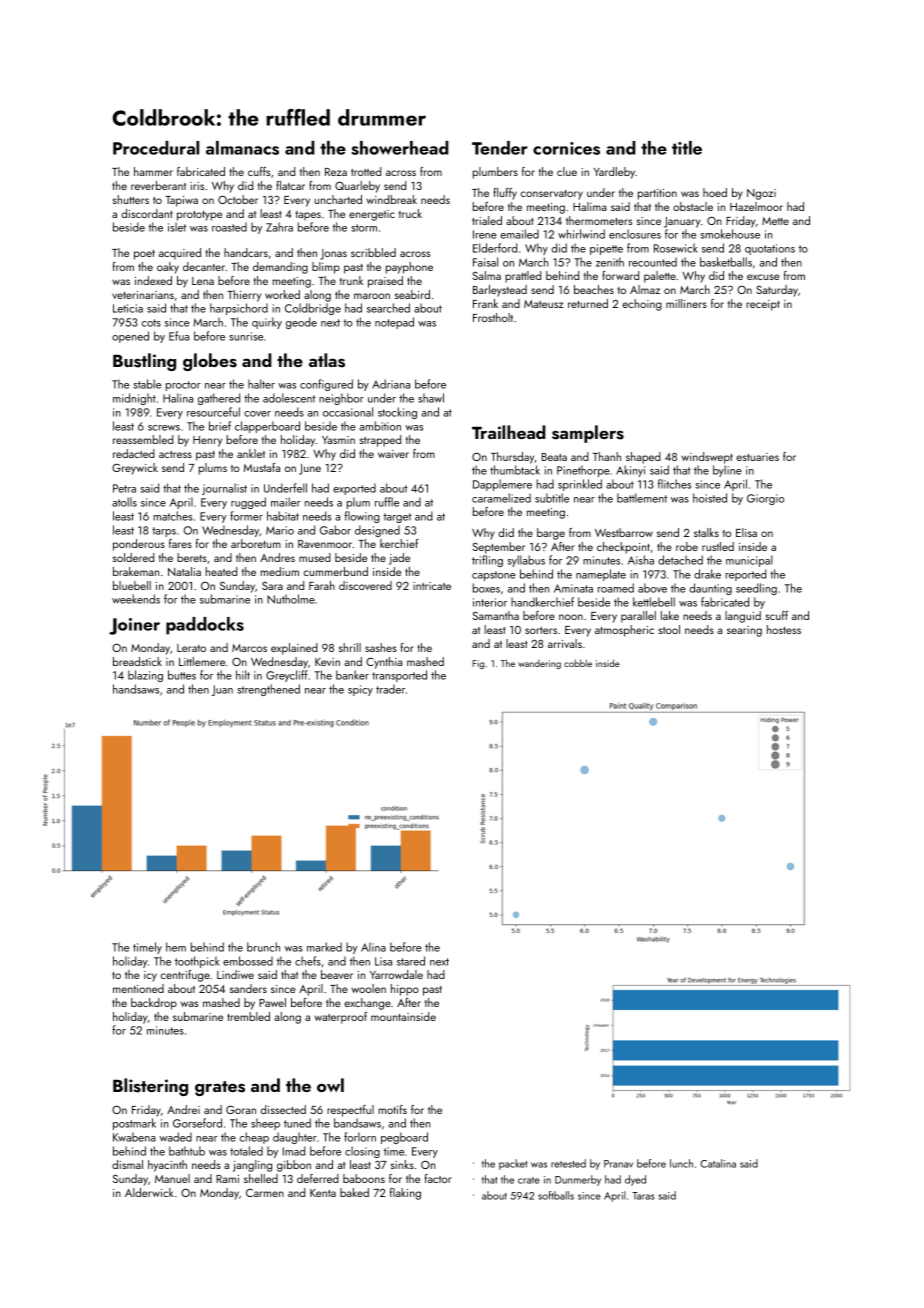  Describe the element at coordinates (630, 471) in the screenshot. I see `Akinyi` at that location.
